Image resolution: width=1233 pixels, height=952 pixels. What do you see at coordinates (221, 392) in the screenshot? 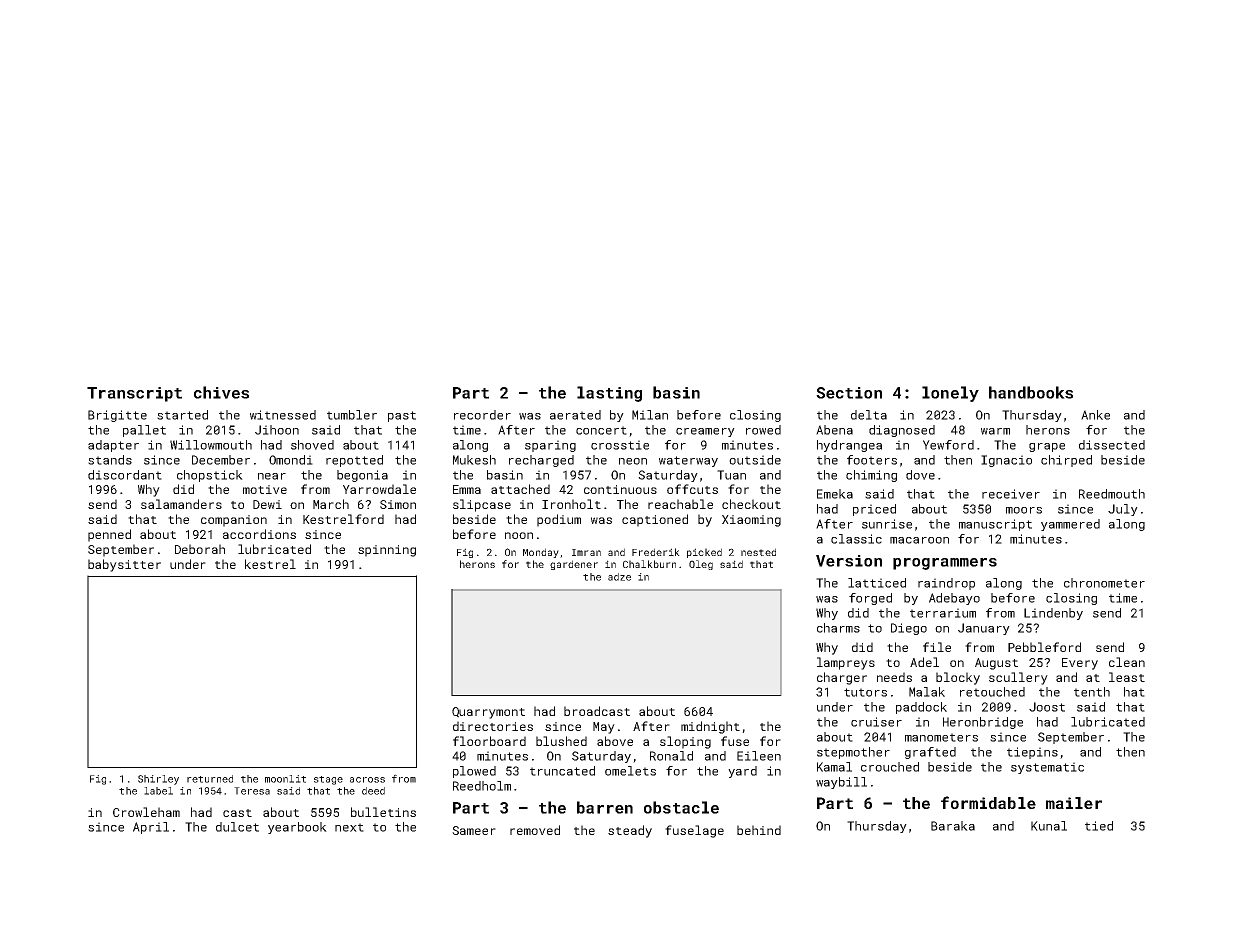
I see `chives` at bounding box center [221, 392].
